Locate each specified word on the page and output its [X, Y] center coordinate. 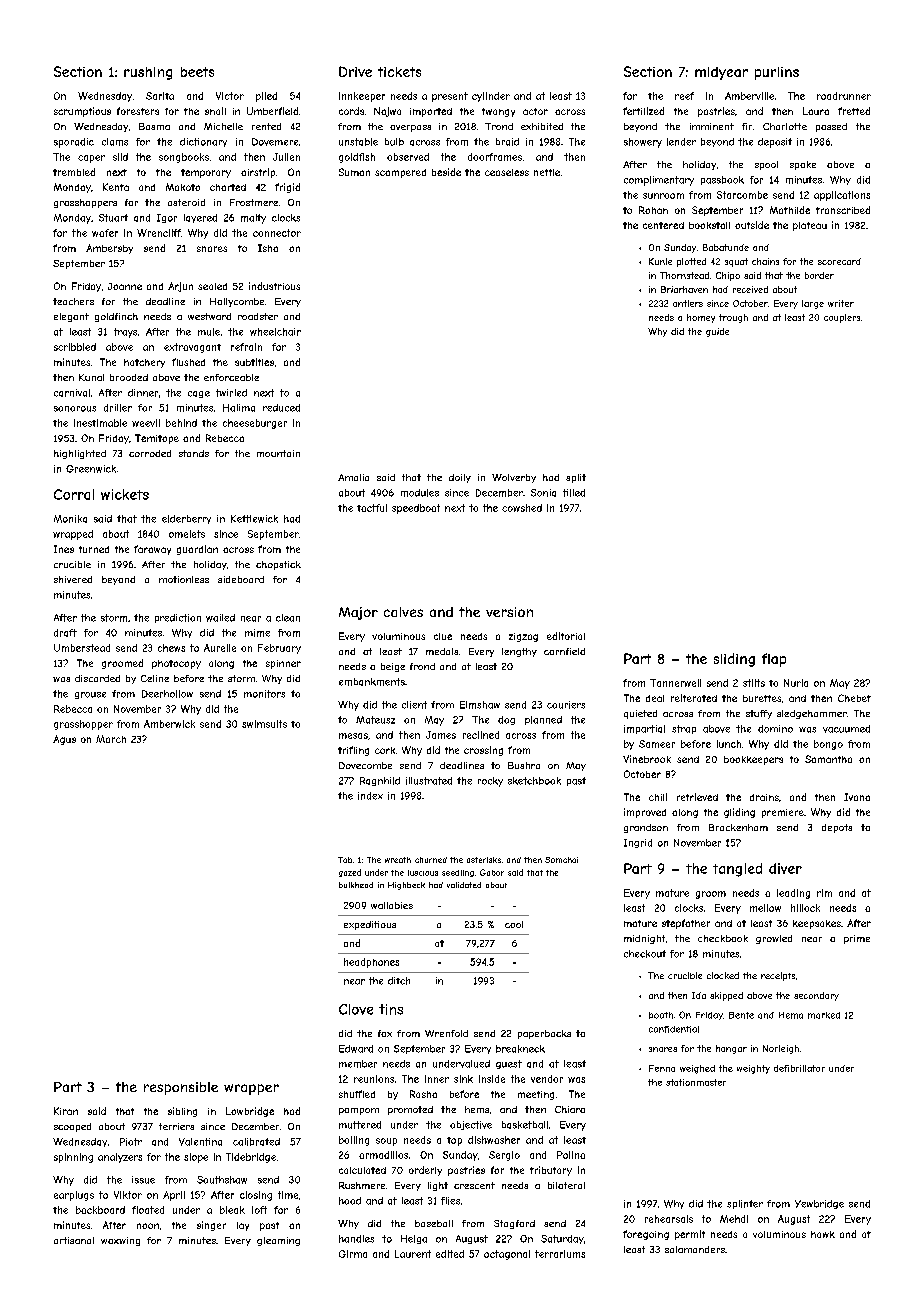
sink [463, 1079]
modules [420, 493]
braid [507, 142]
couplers [842, 318]
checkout [645, 954]
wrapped [73, 535]
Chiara [570, 1109]
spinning [73, 1158]
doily [460, 478]
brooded [129, 377]
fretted [854, 111]
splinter [745, 1204]
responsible [181, 1088]
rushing [148, 73]
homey [701, 318]
